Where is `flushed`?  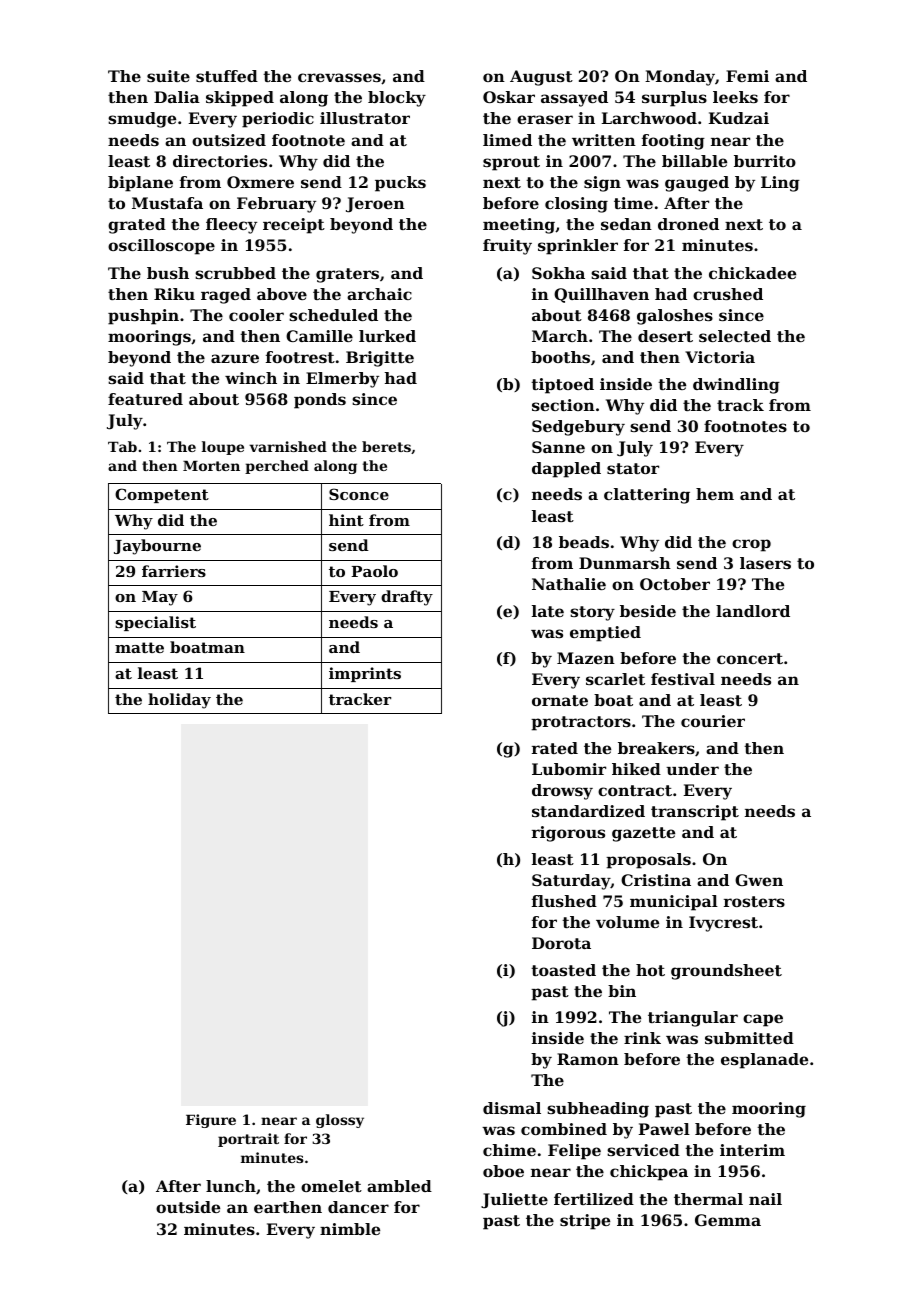 flushed is located at coordinates (564, 901).
